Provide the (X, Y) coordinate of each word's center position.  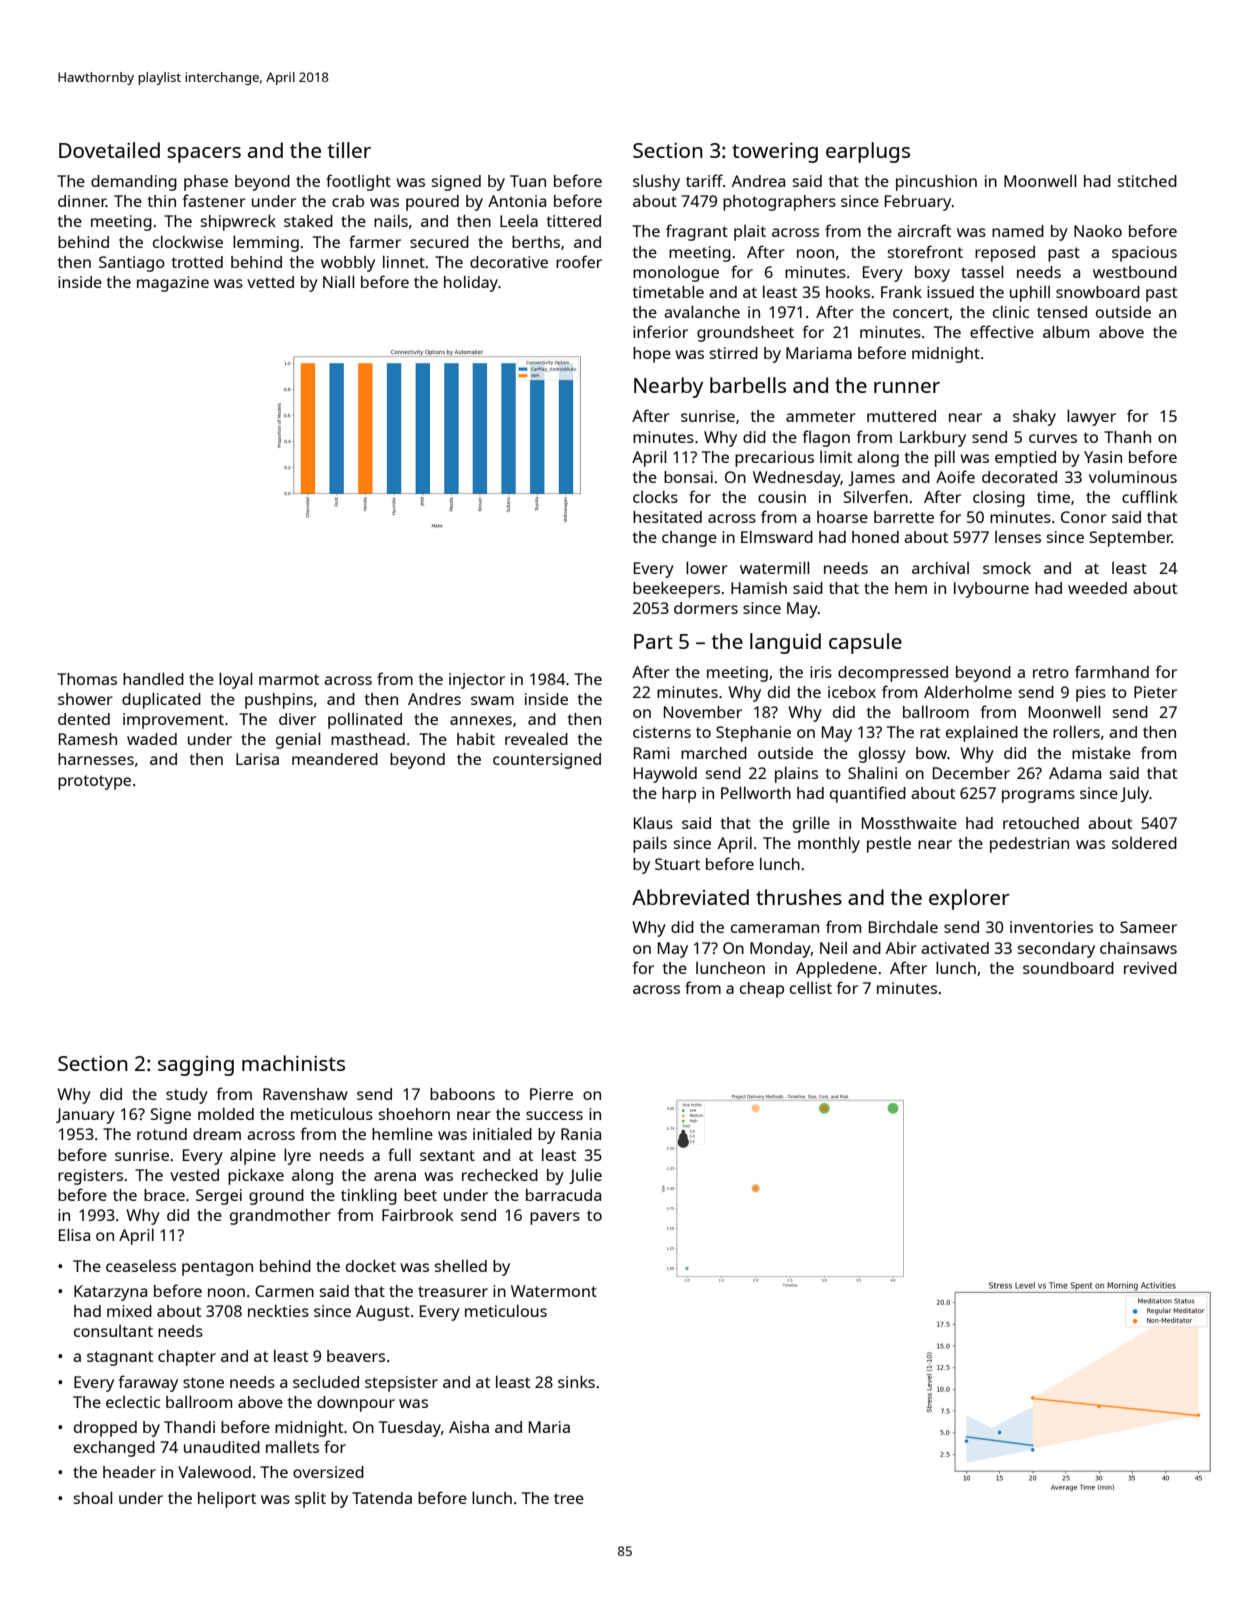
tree (569, 1498)
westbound (1135, 272)
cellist (811, 988)
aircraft (924, 230)
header (129, 1472)
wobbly (348, 264)
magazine (173, 284)
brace (164, 1195)
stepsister (401, 1384)
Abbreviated (690, 897)
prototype (94, 782)
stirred (734, 353)
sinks (576, 1382)
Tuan (528, 181)
